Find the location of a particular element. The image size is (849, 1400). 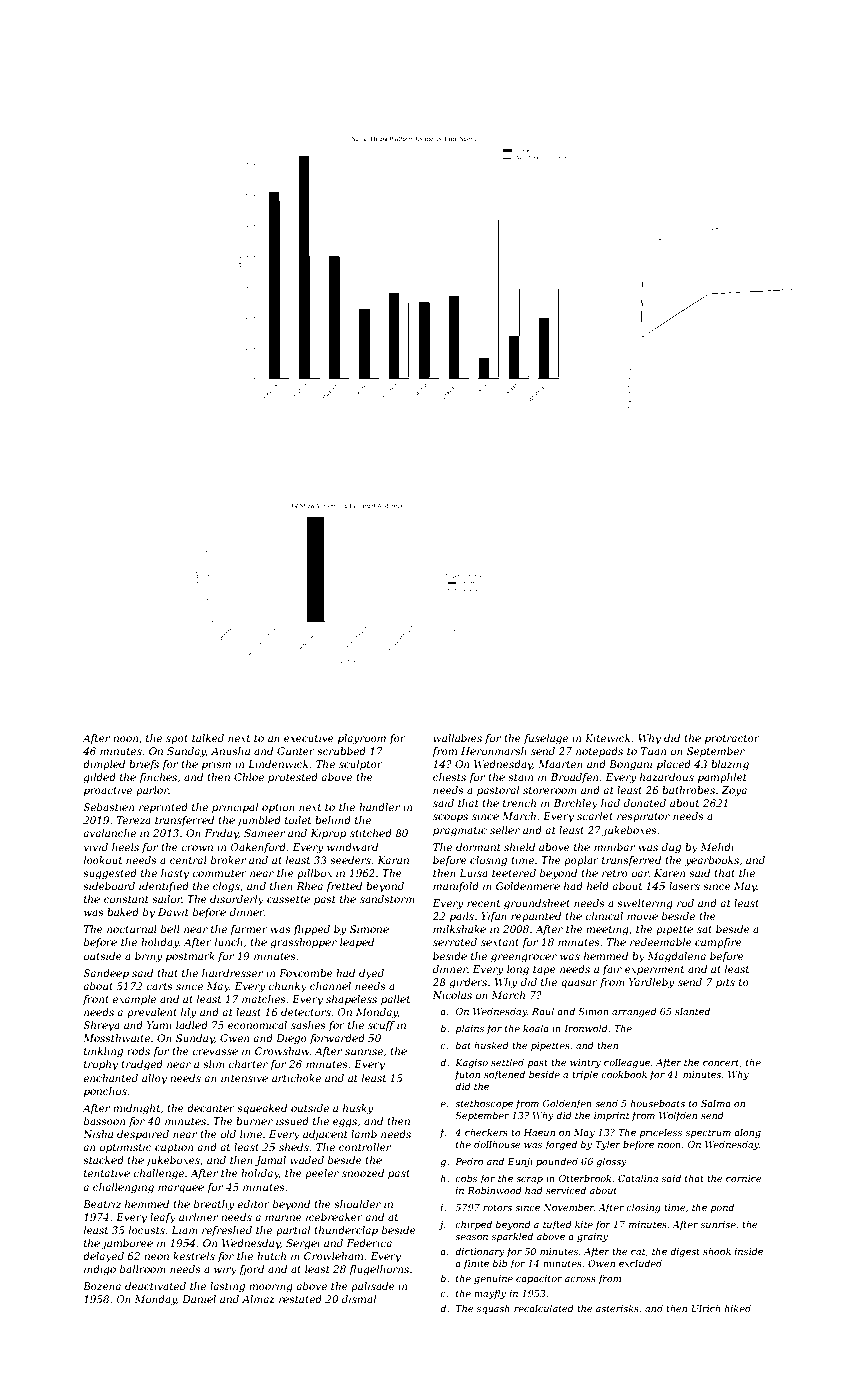

Luisa is located at coordinates (473, 873).
